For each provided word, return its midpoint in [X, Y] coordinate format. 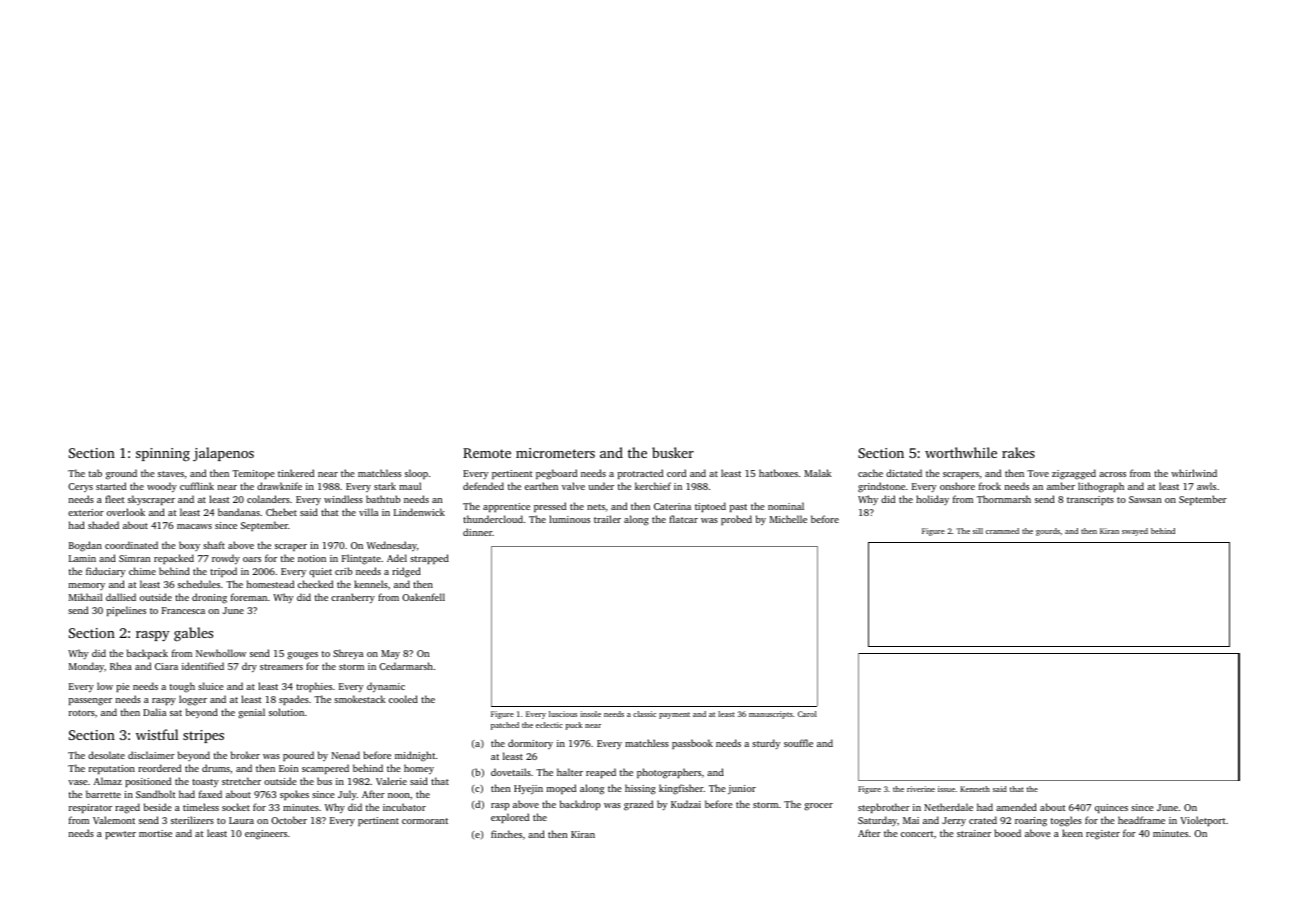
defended [483, 486]
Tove [1038, 473]
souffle [798, 743]
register [1103, 835]
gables [193, 634]
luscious [563, 714]
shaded [103, 525]
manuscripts [771, 715]
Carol [807, 714]
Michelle [788, 519]
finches [506, 834]
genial [251, 713]
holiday [932, 500]
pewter [120, 835]
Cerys [80, 487]
